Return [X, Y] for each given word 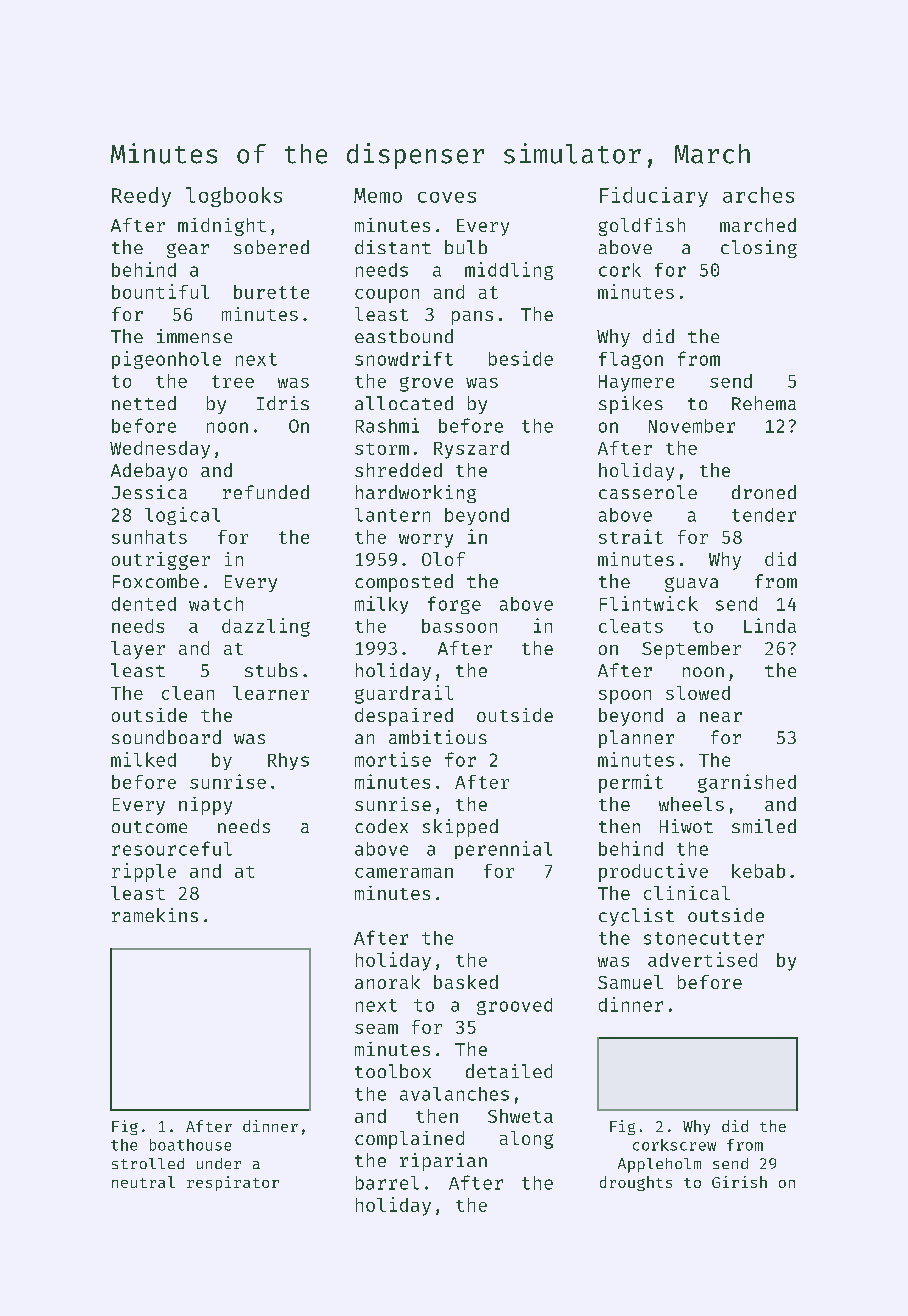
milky [381, 605]
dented [144, 604]
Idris [283, 403]
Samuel [630, 982]
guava [691, 584]
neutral [143, 1182]
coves [447, 197]
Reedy [141, 197]
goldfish [642, 227]
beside [521, 358]
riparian [443, 1162]
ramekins [155, 915]
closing [759, 249]
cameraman [404, 873]
